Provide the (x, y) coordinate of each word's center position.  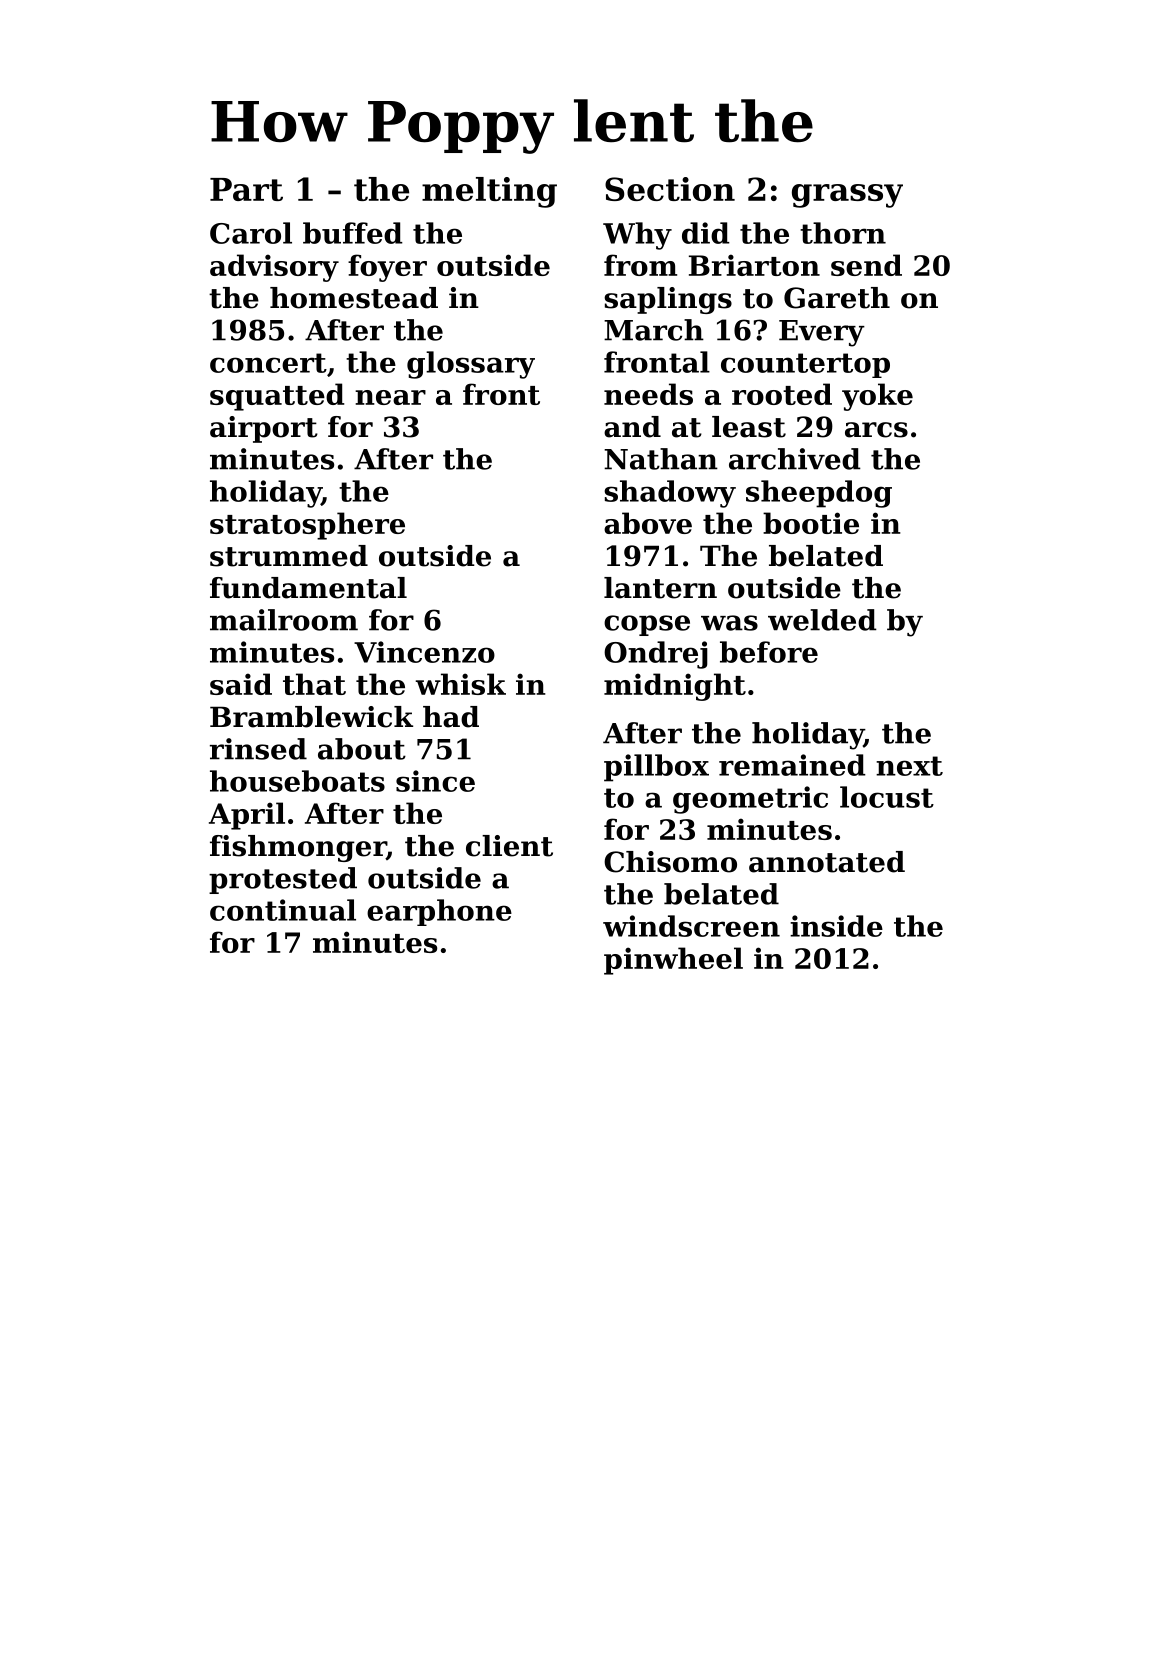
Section (670, 189)
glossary (471, 365)
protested (283, 880)
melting (489, 192)
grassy (847, 196)
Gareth (837, 298)
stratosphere (307, 526)
